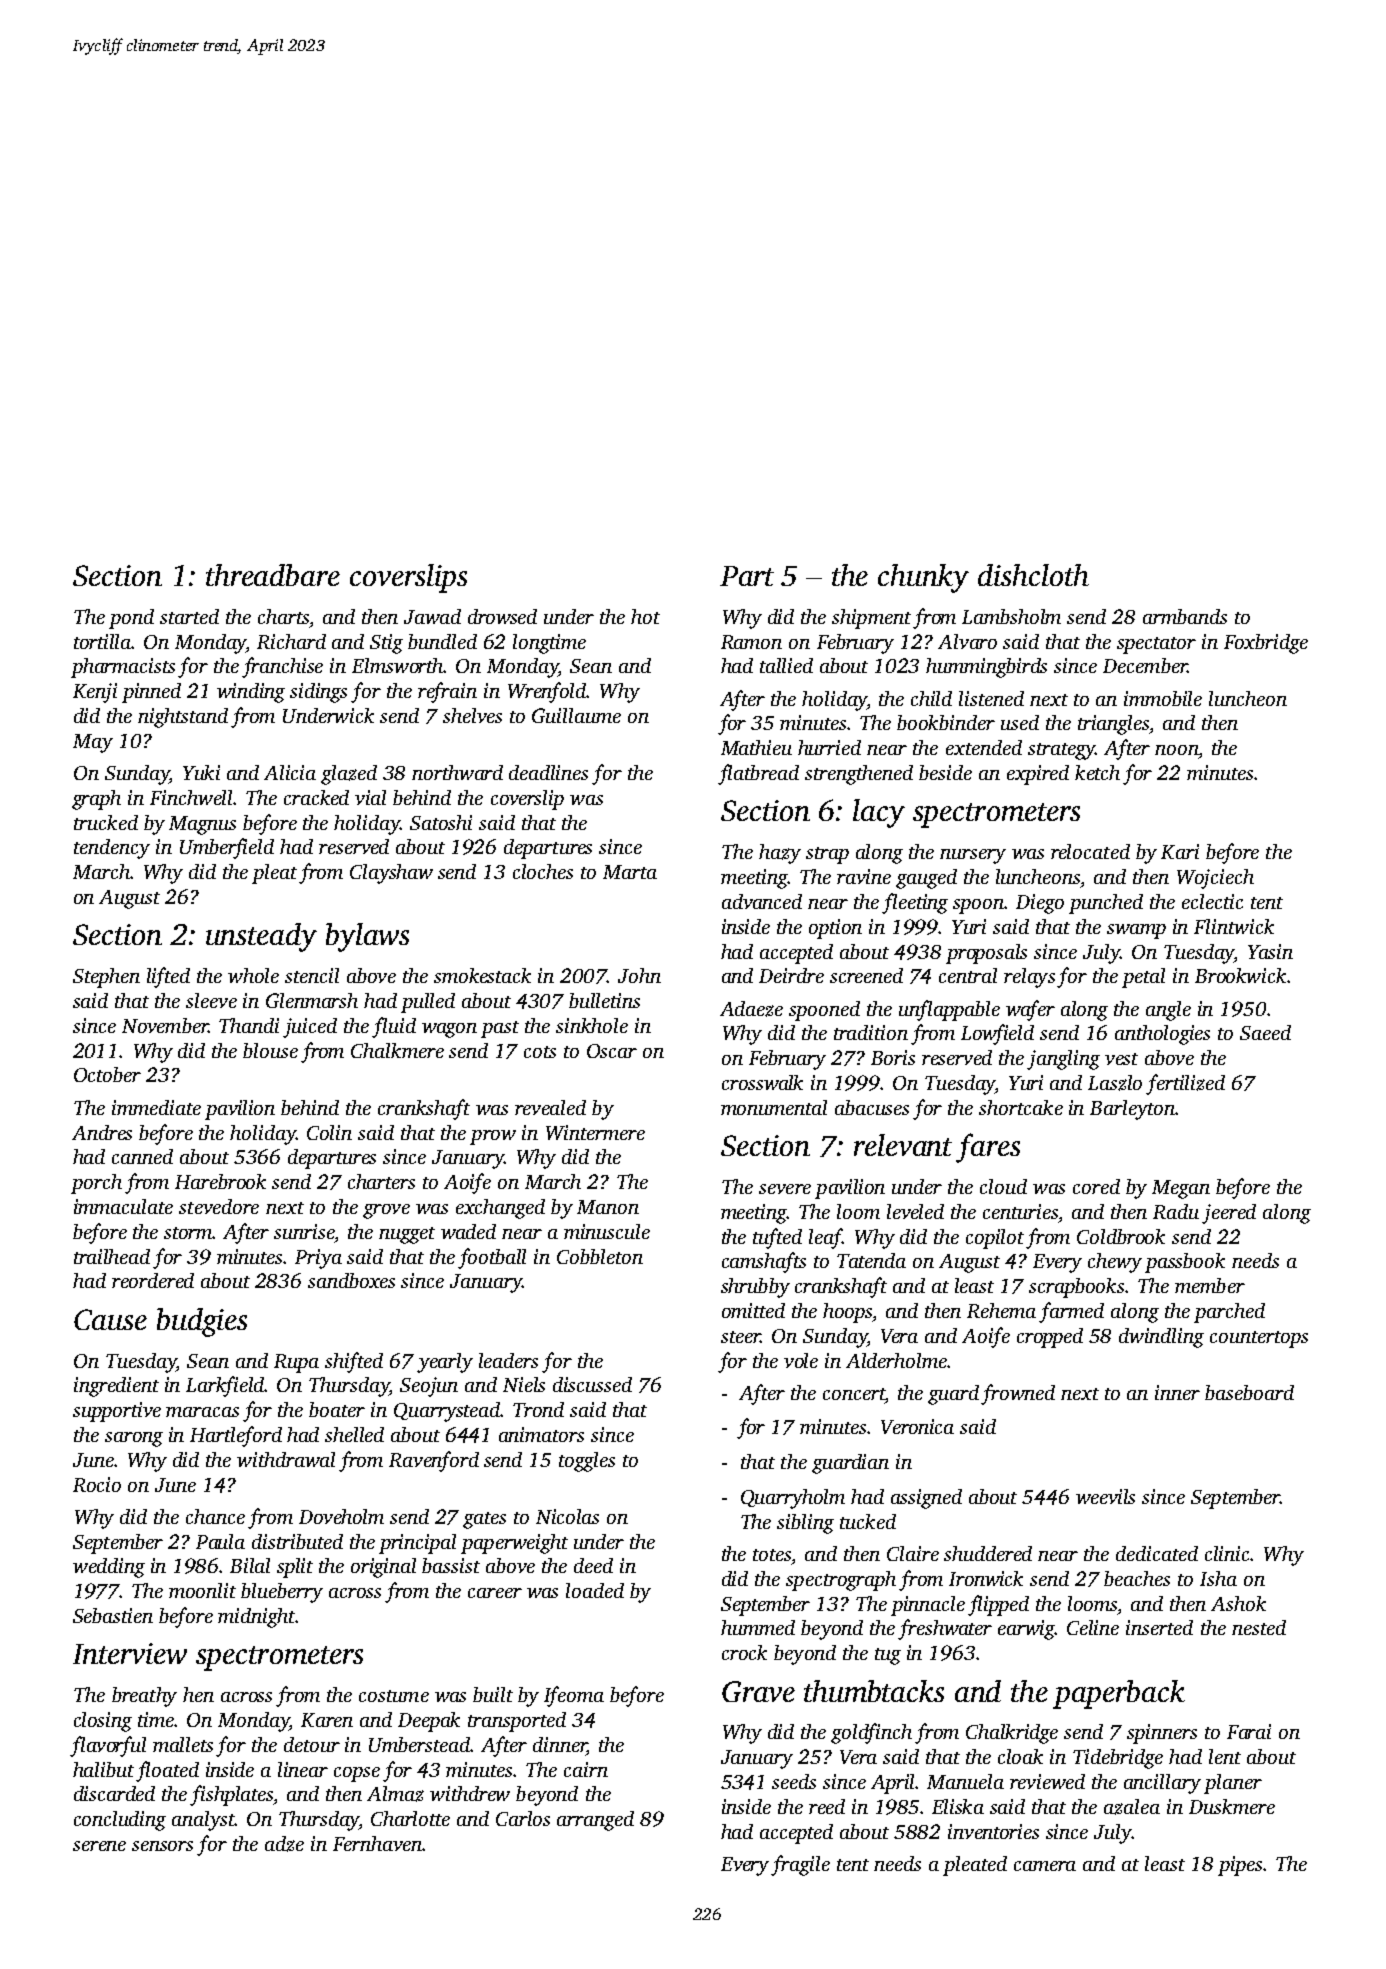 The width and height of the image is (1386, 1969). What do you see at coordinates (1270, 951) in the image?
I see `Yasin` at bounding box center [1270, 951].
